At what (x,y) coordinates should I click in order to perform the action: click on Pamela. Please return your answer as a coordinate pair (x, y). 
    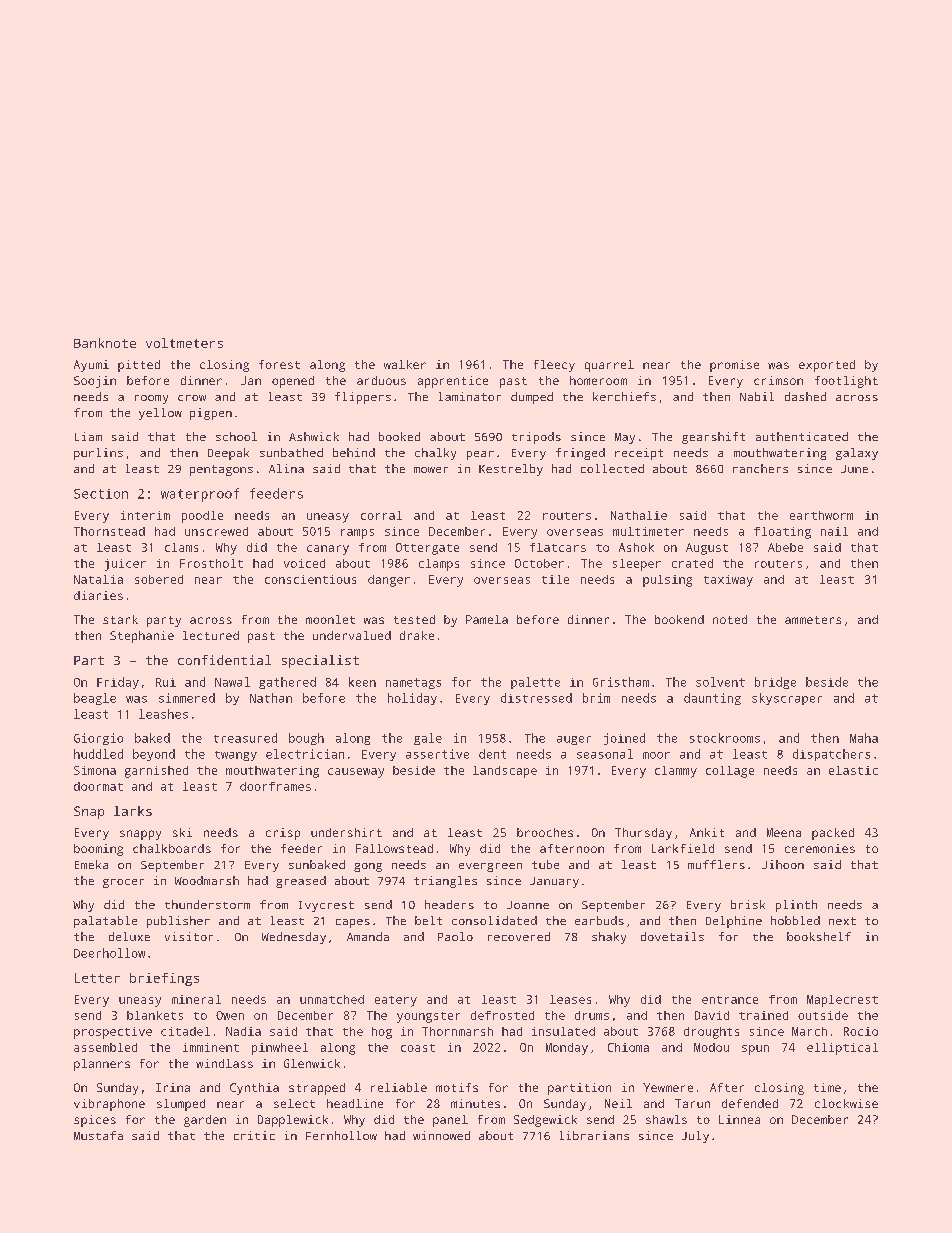
    Looking at the image, I should click on (487, 619).
